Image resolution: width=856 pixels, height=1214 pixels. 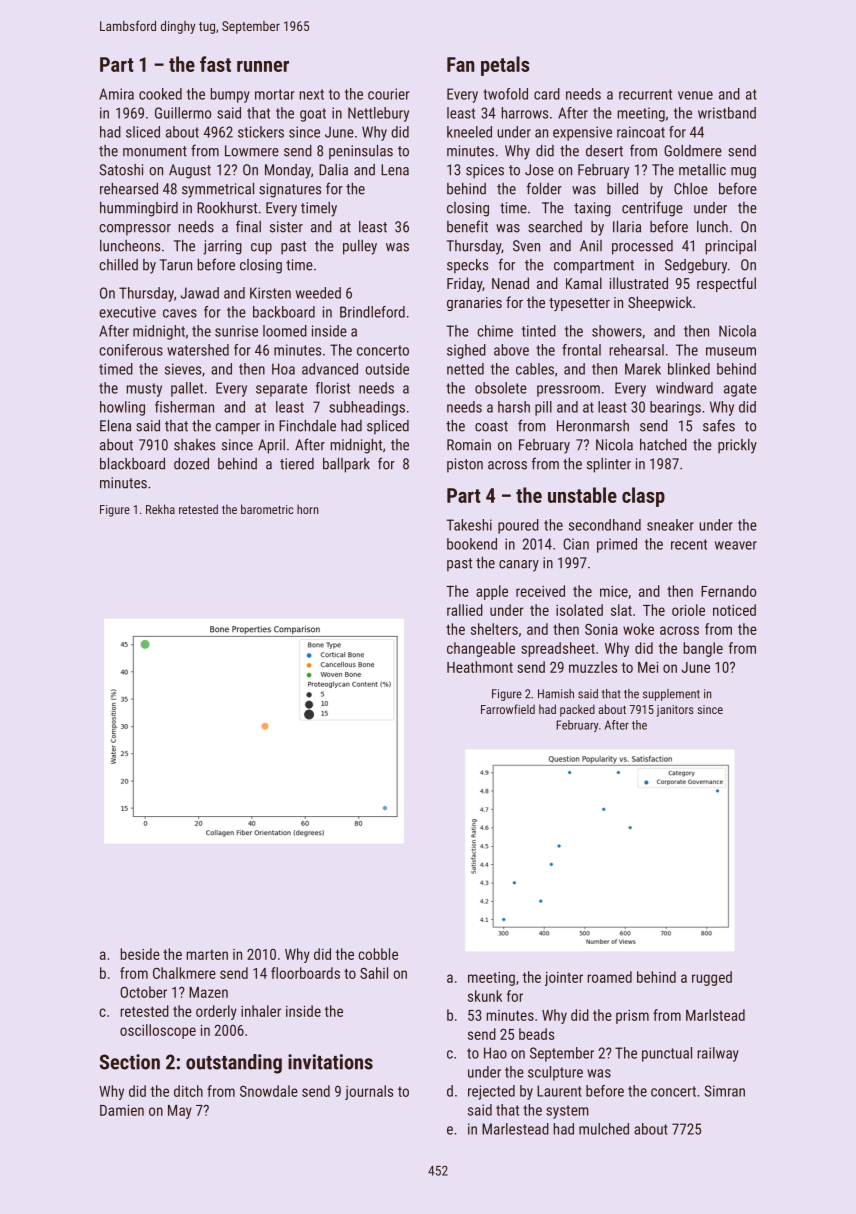 What do you see at coordinates (465, 465) in the screenshot?
I see `piston` at bounding box center [465, 465].
